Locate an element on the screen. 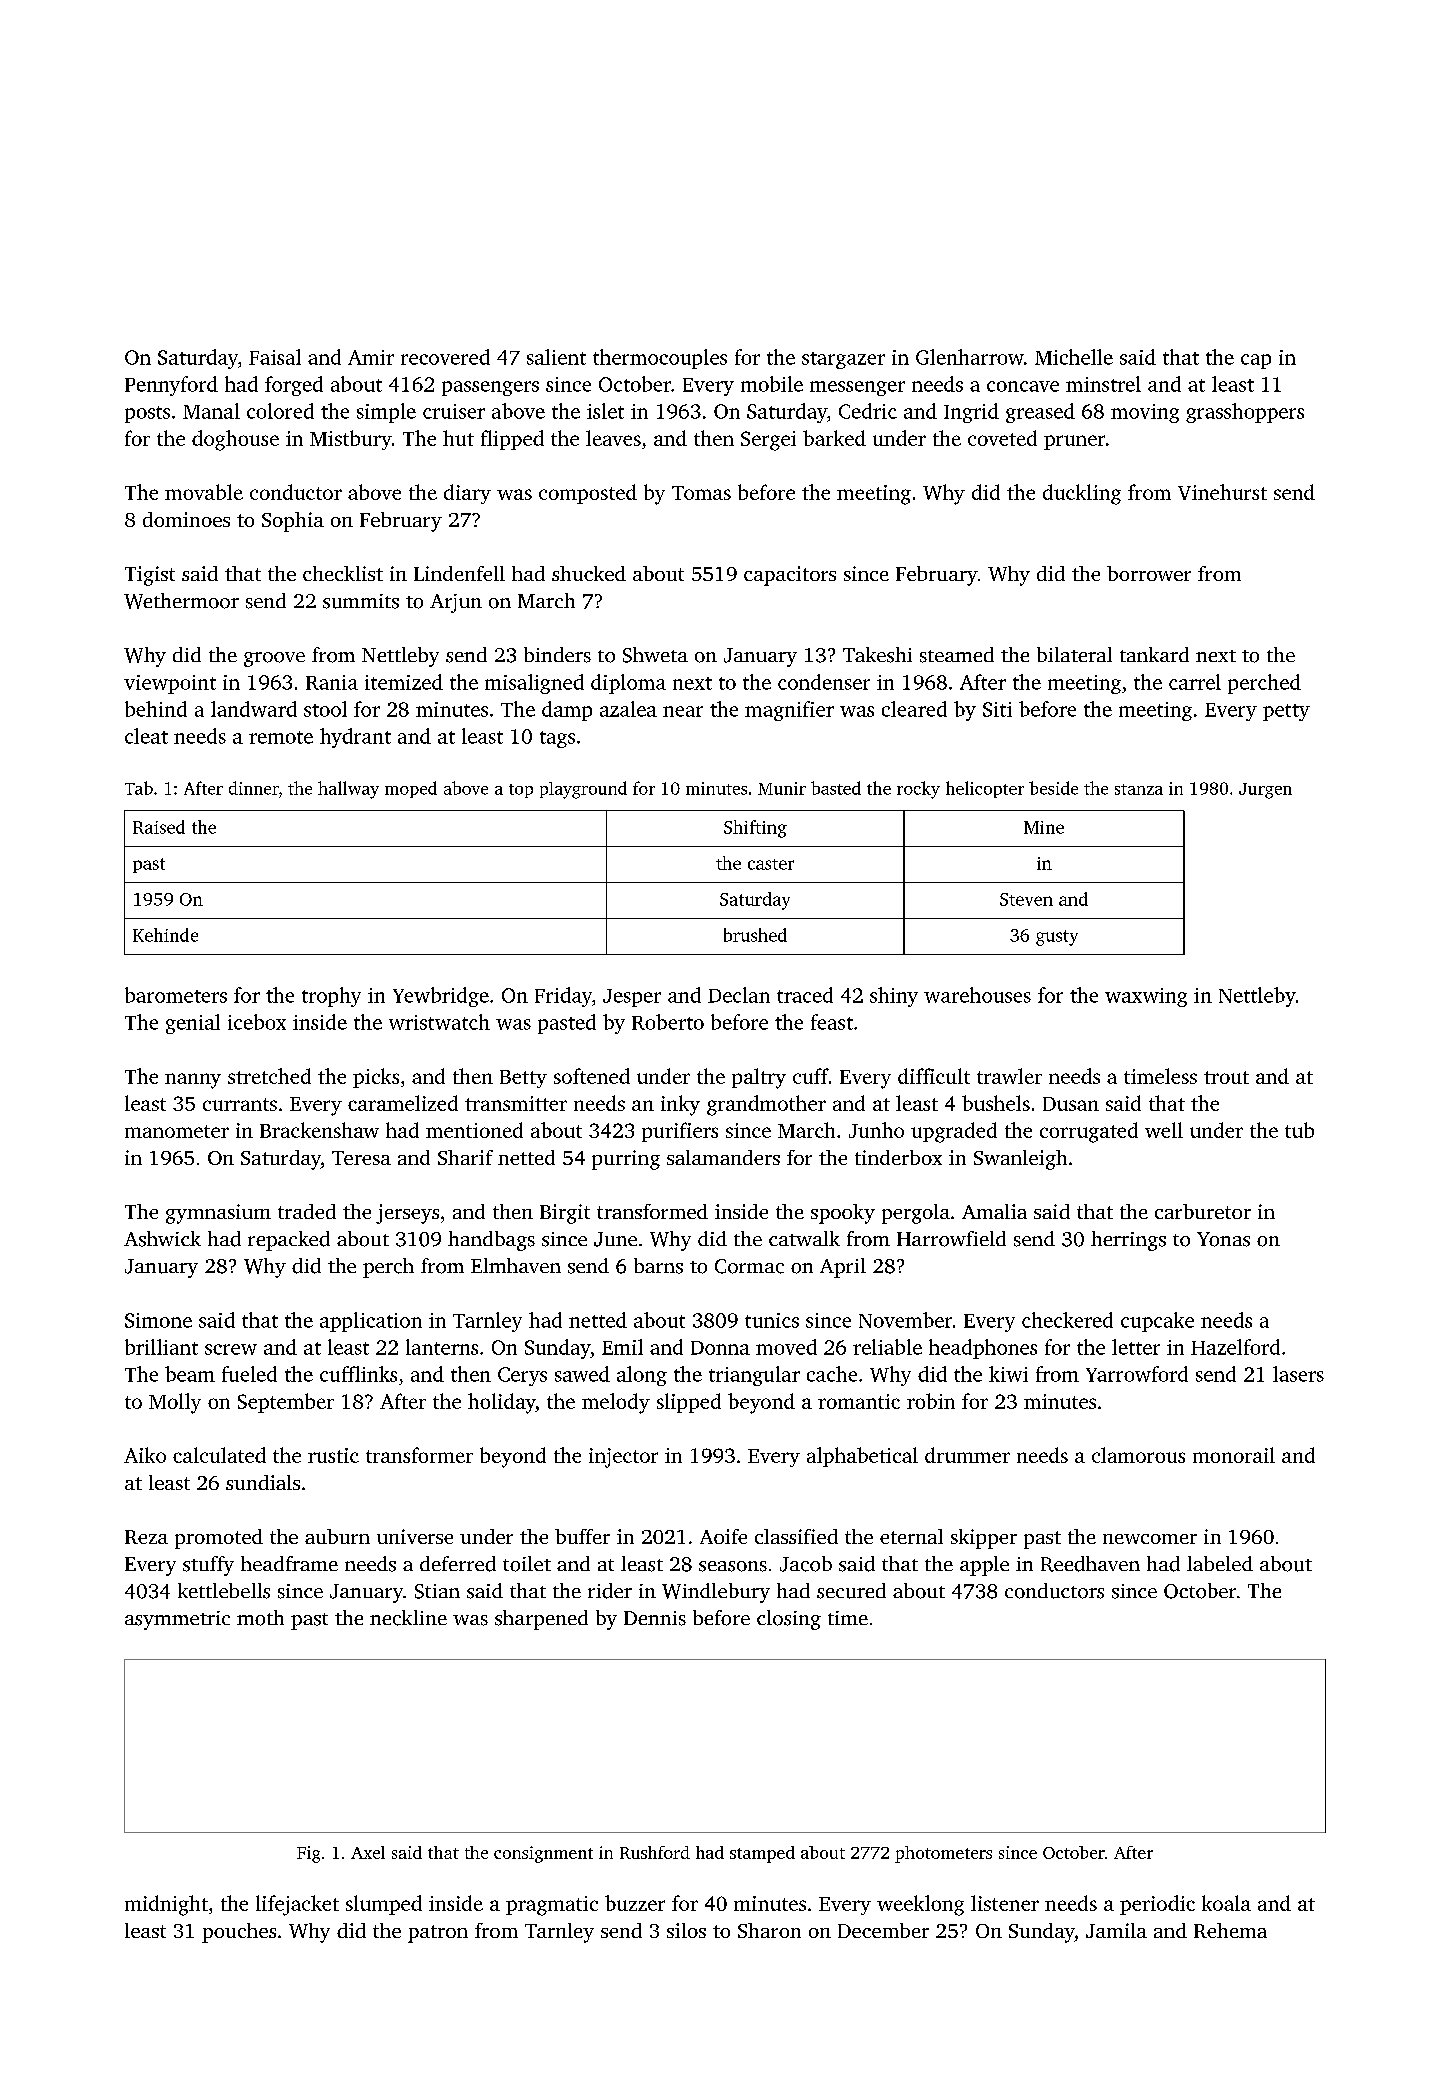 This screenshot has width=1450, height=2100. cleat is located at coordinates (146, 736).
